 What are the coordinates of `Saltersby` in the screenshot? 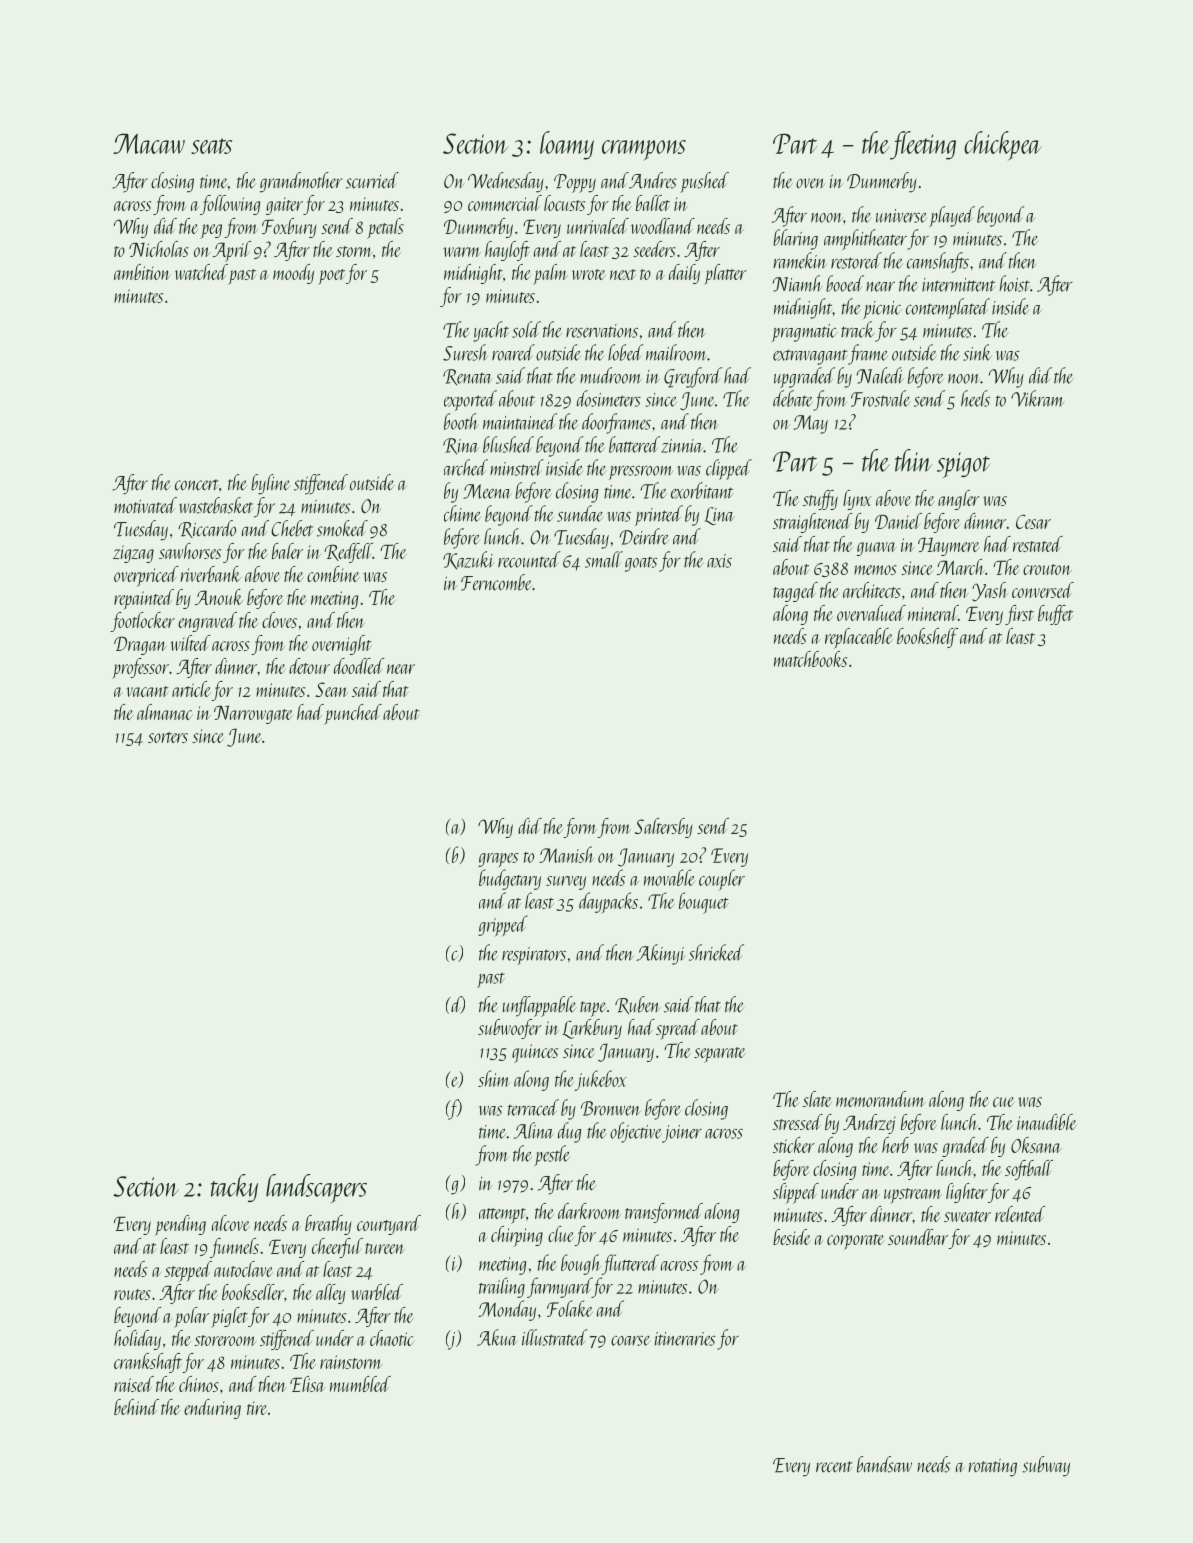 It's located at (664, 828).
